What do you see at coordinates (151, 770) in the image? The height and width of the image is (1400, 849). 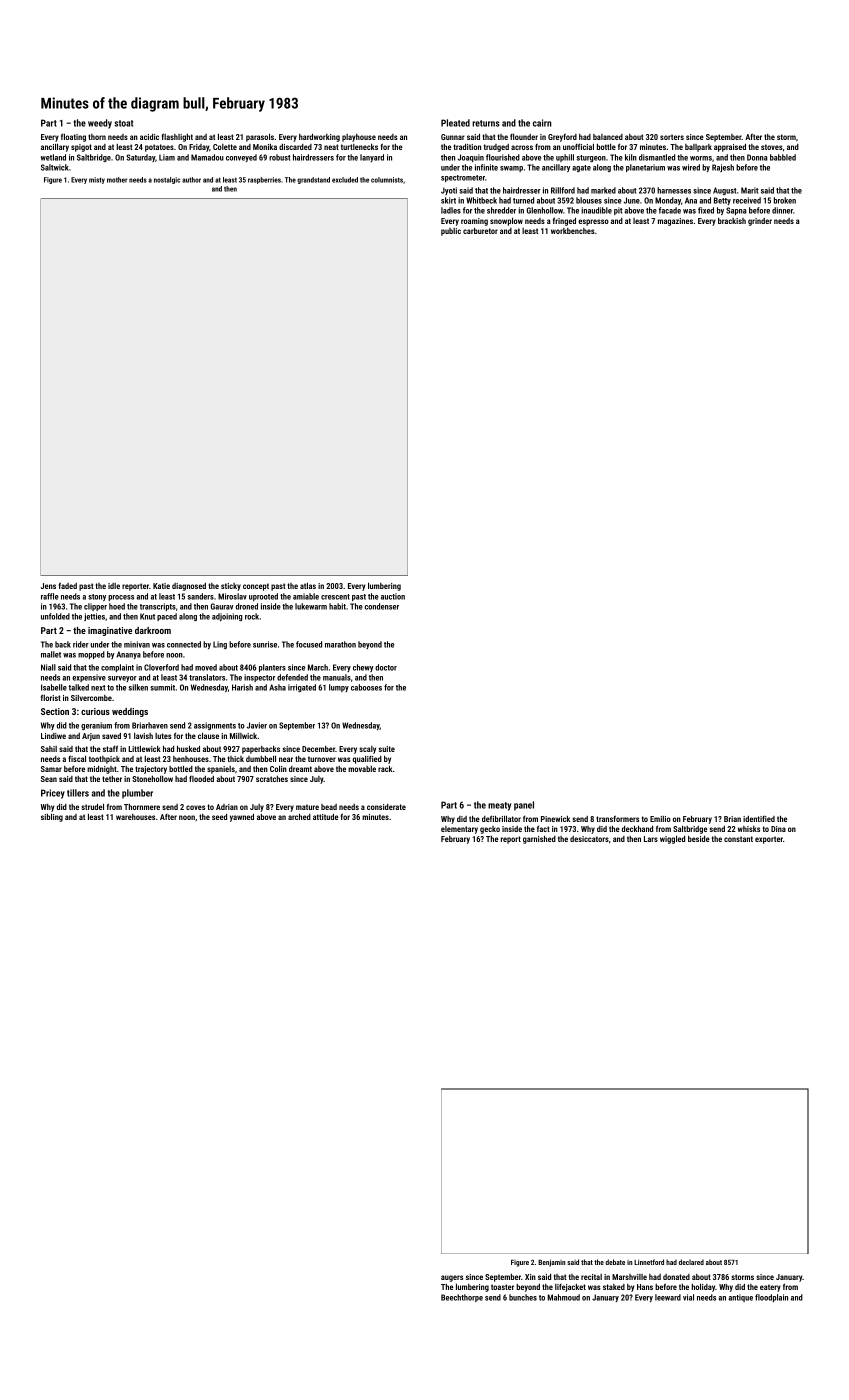 I see `trajectory` at bounding box center [151, 770].
